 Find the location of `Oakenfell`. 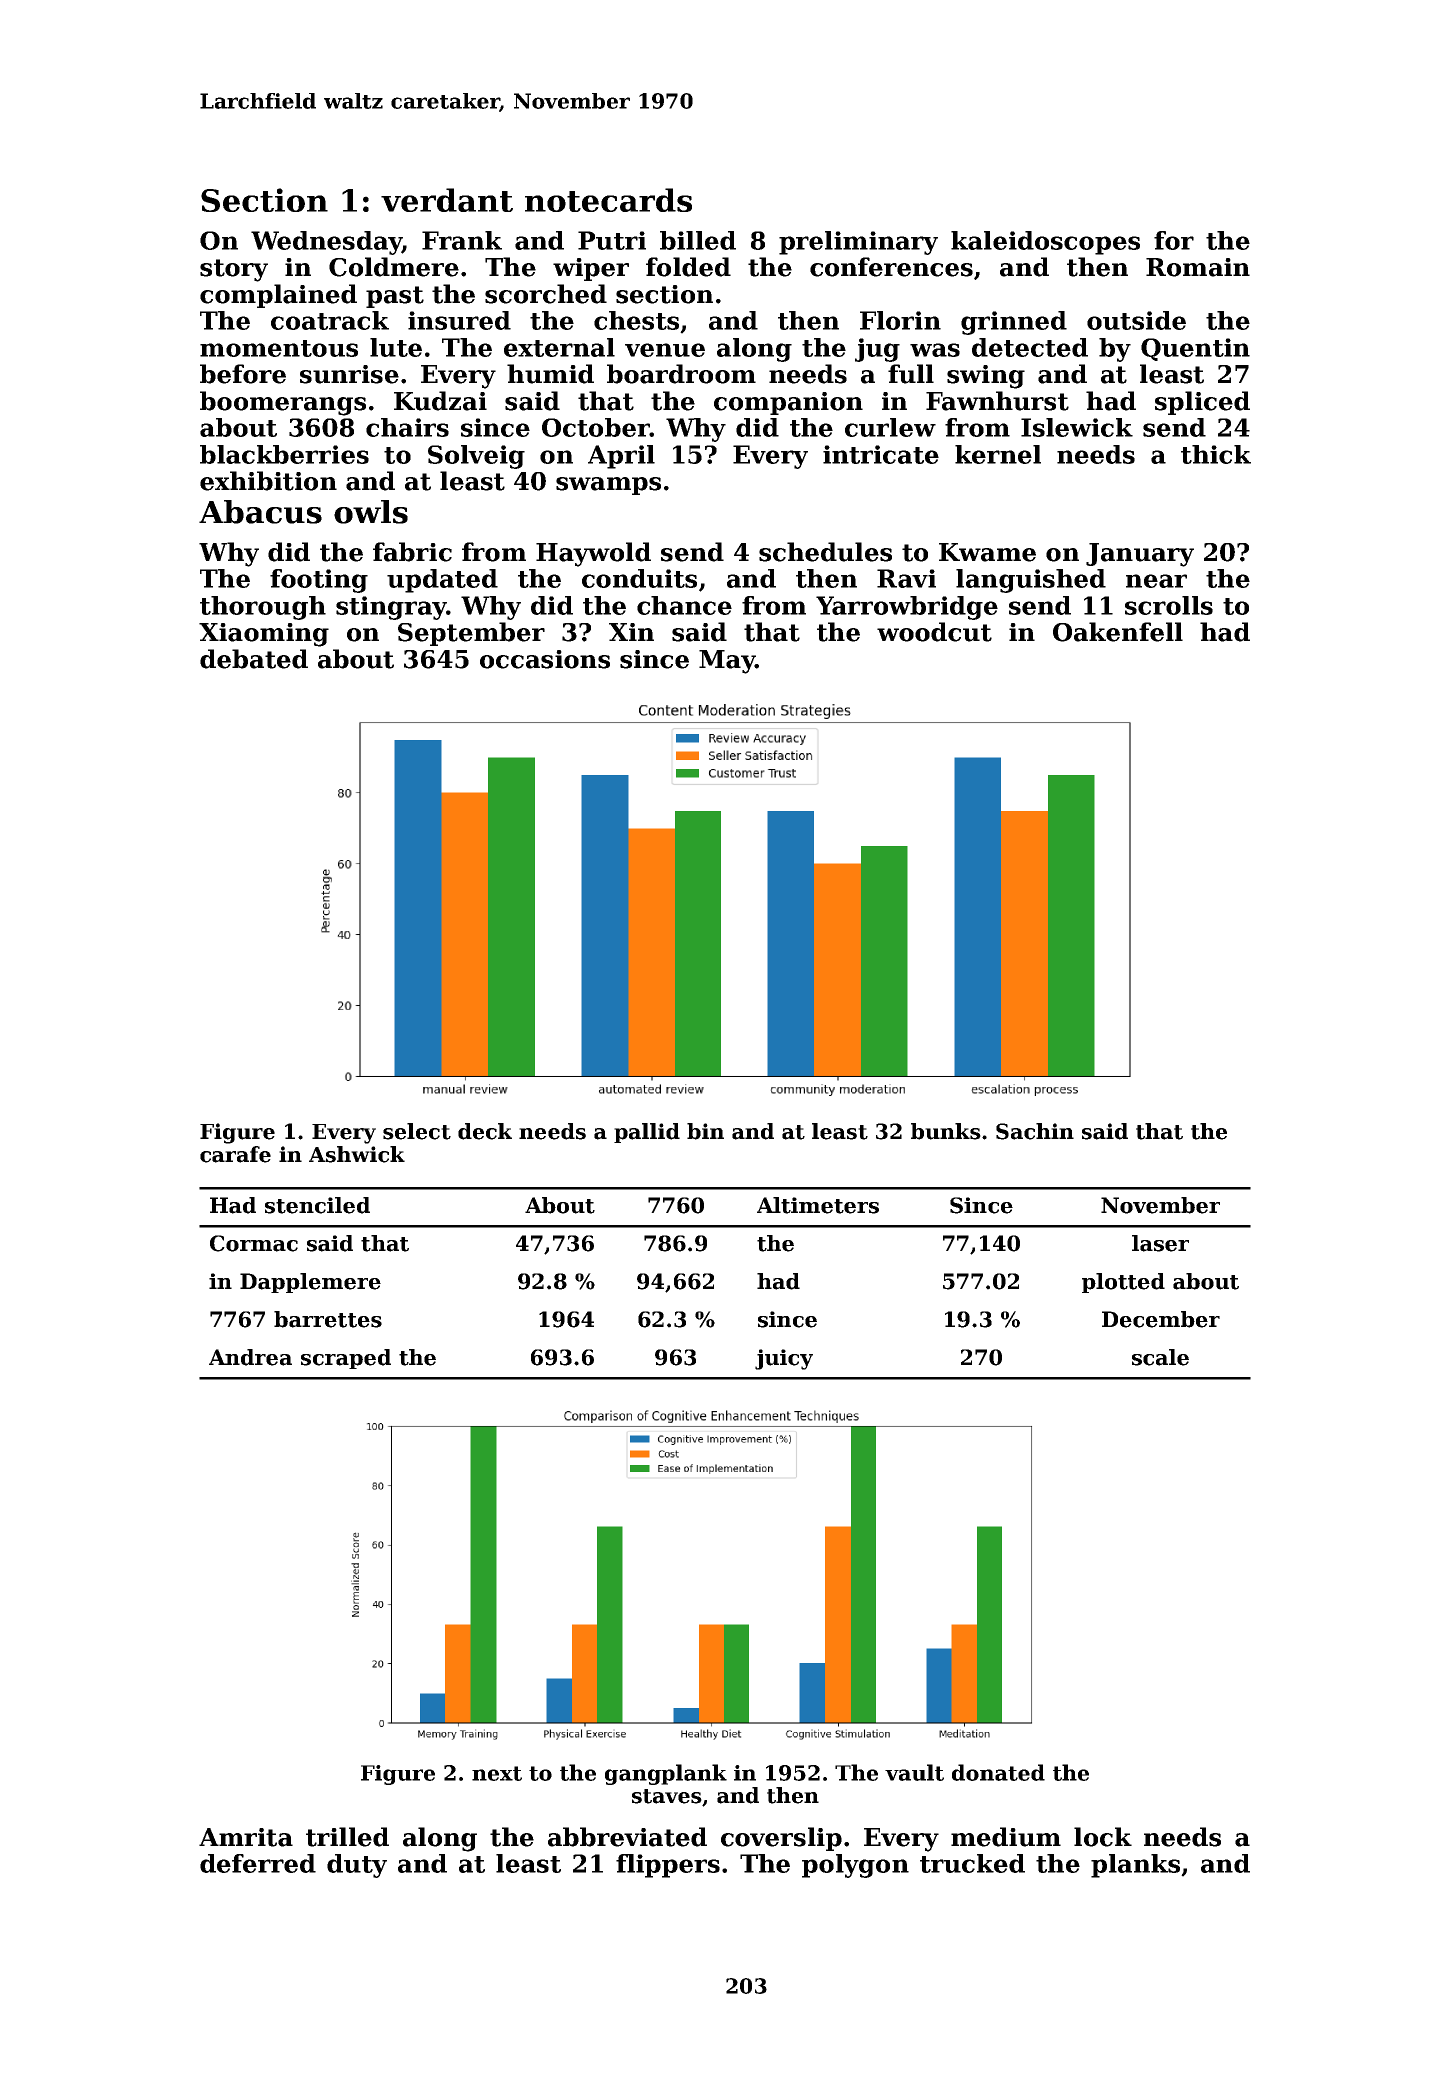

Oakenfell is located at coordinates (1118, 632).
